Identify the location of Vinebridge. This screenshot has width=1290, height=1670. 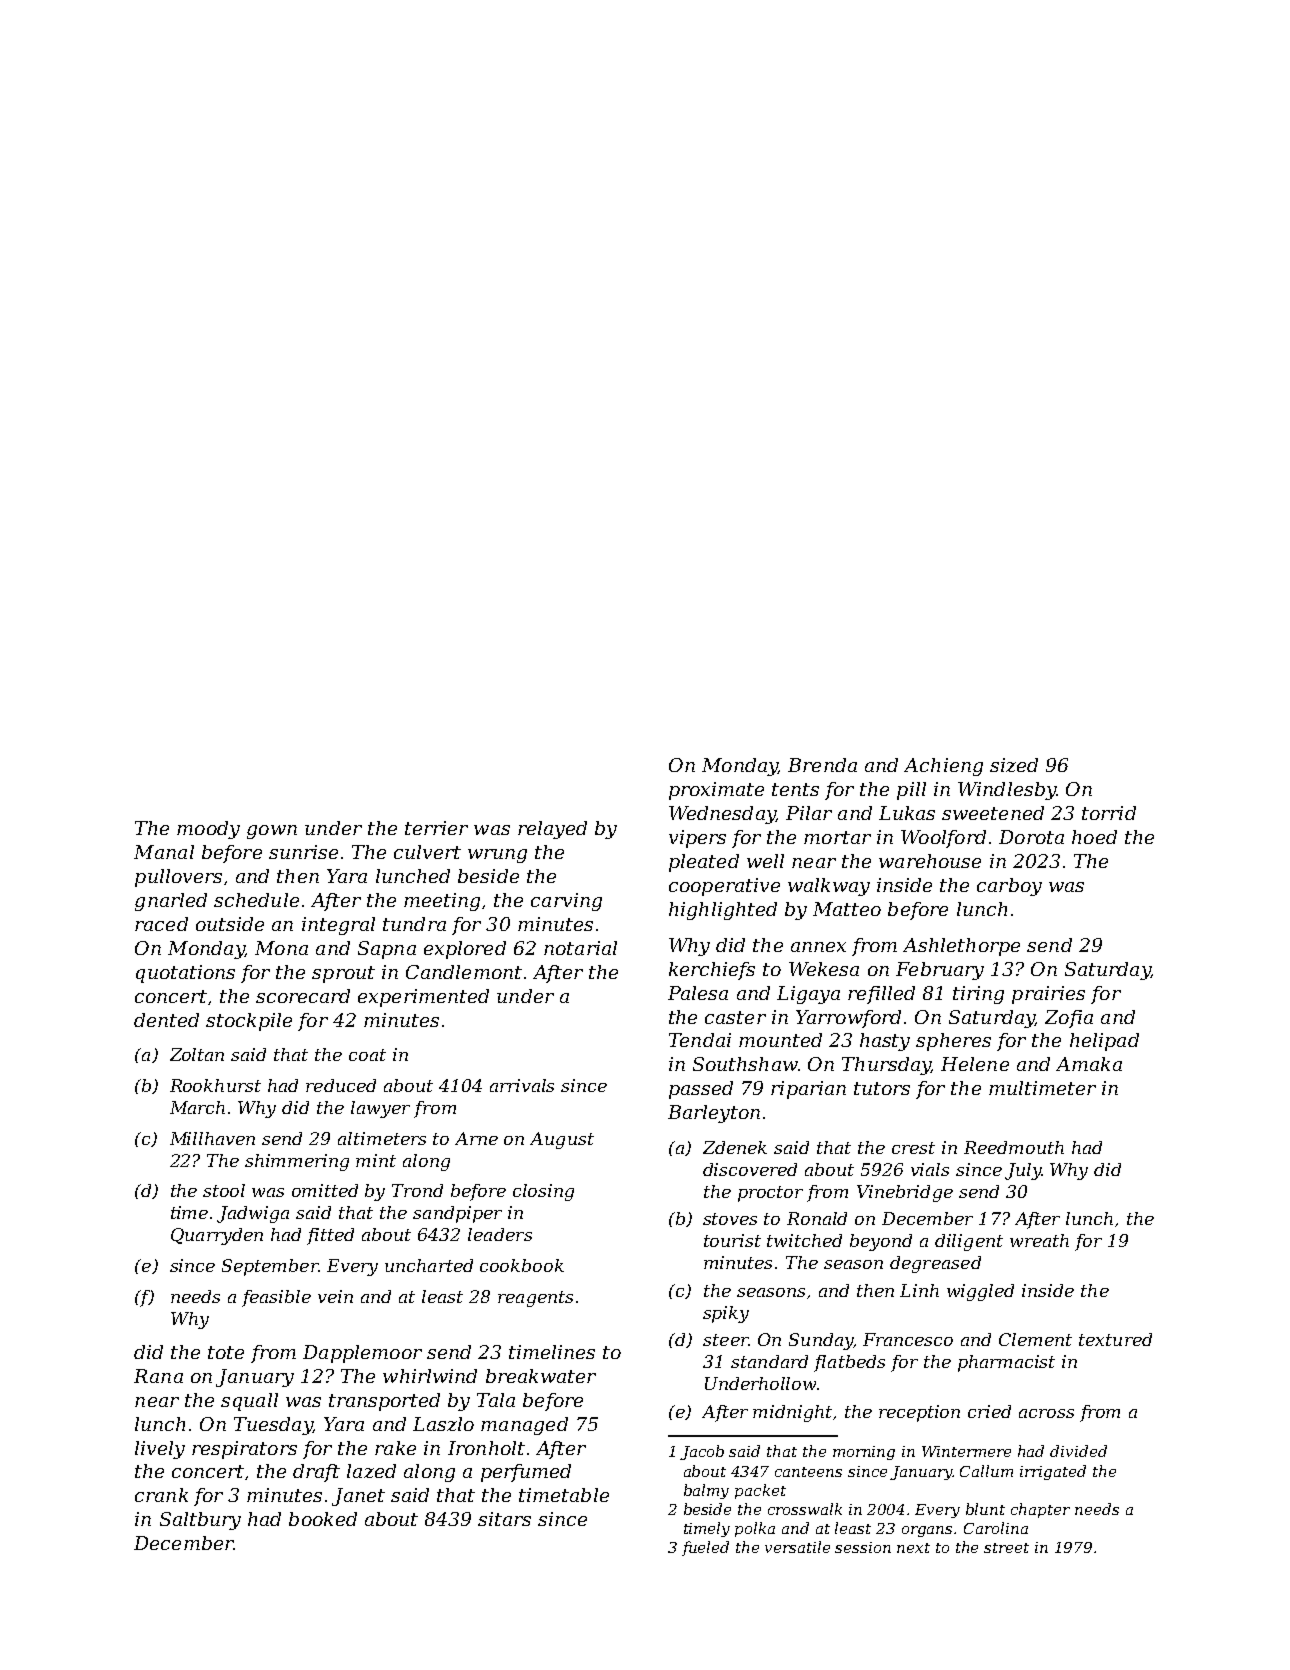
(905, 1193).
